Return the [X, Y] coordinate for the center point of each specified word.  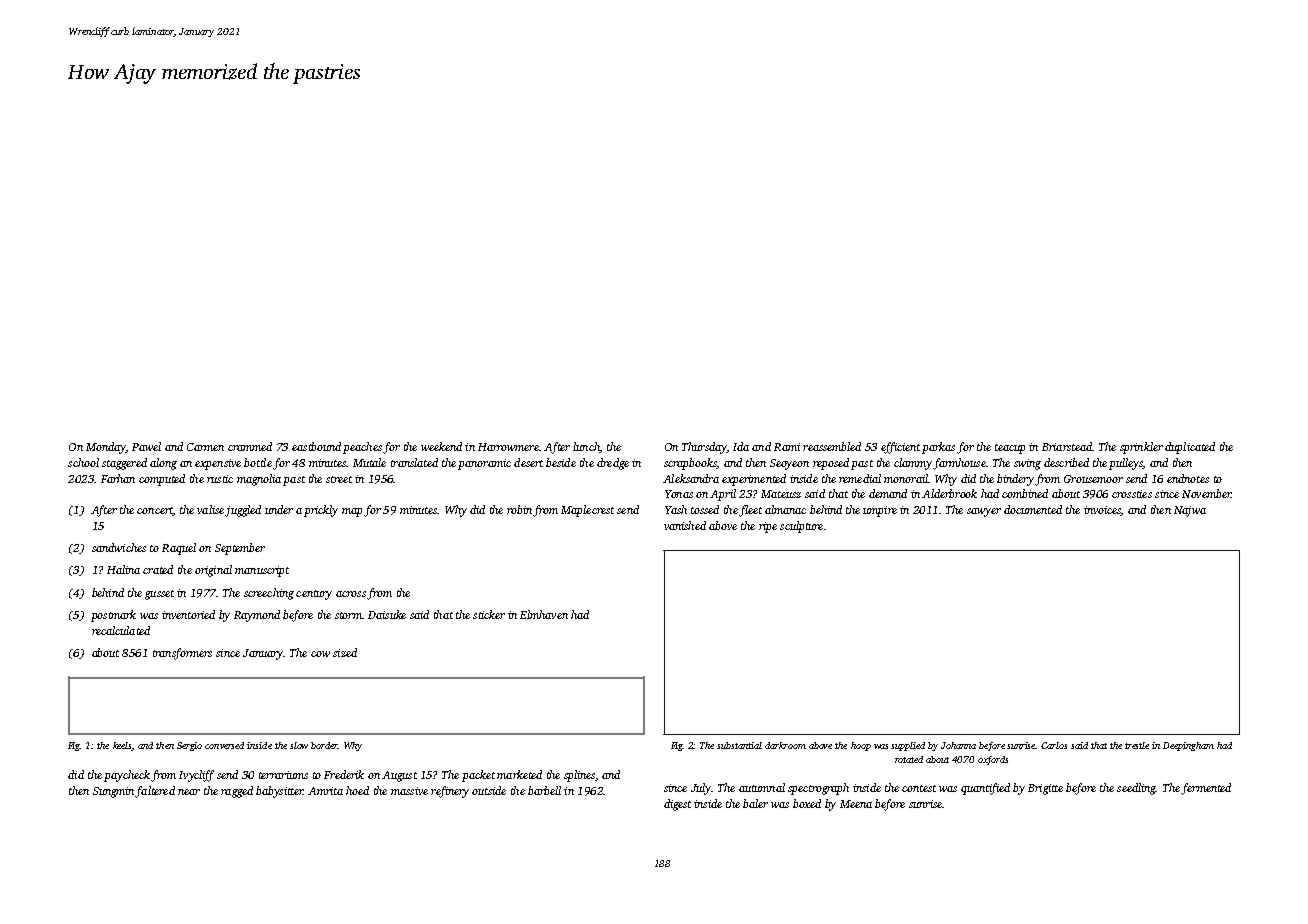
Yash [676, 509]
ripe [768, 527]
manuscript [262, 571]
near [189, 792]
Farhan [118, 478]
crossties [1132, 494]
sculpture [801, 527]
